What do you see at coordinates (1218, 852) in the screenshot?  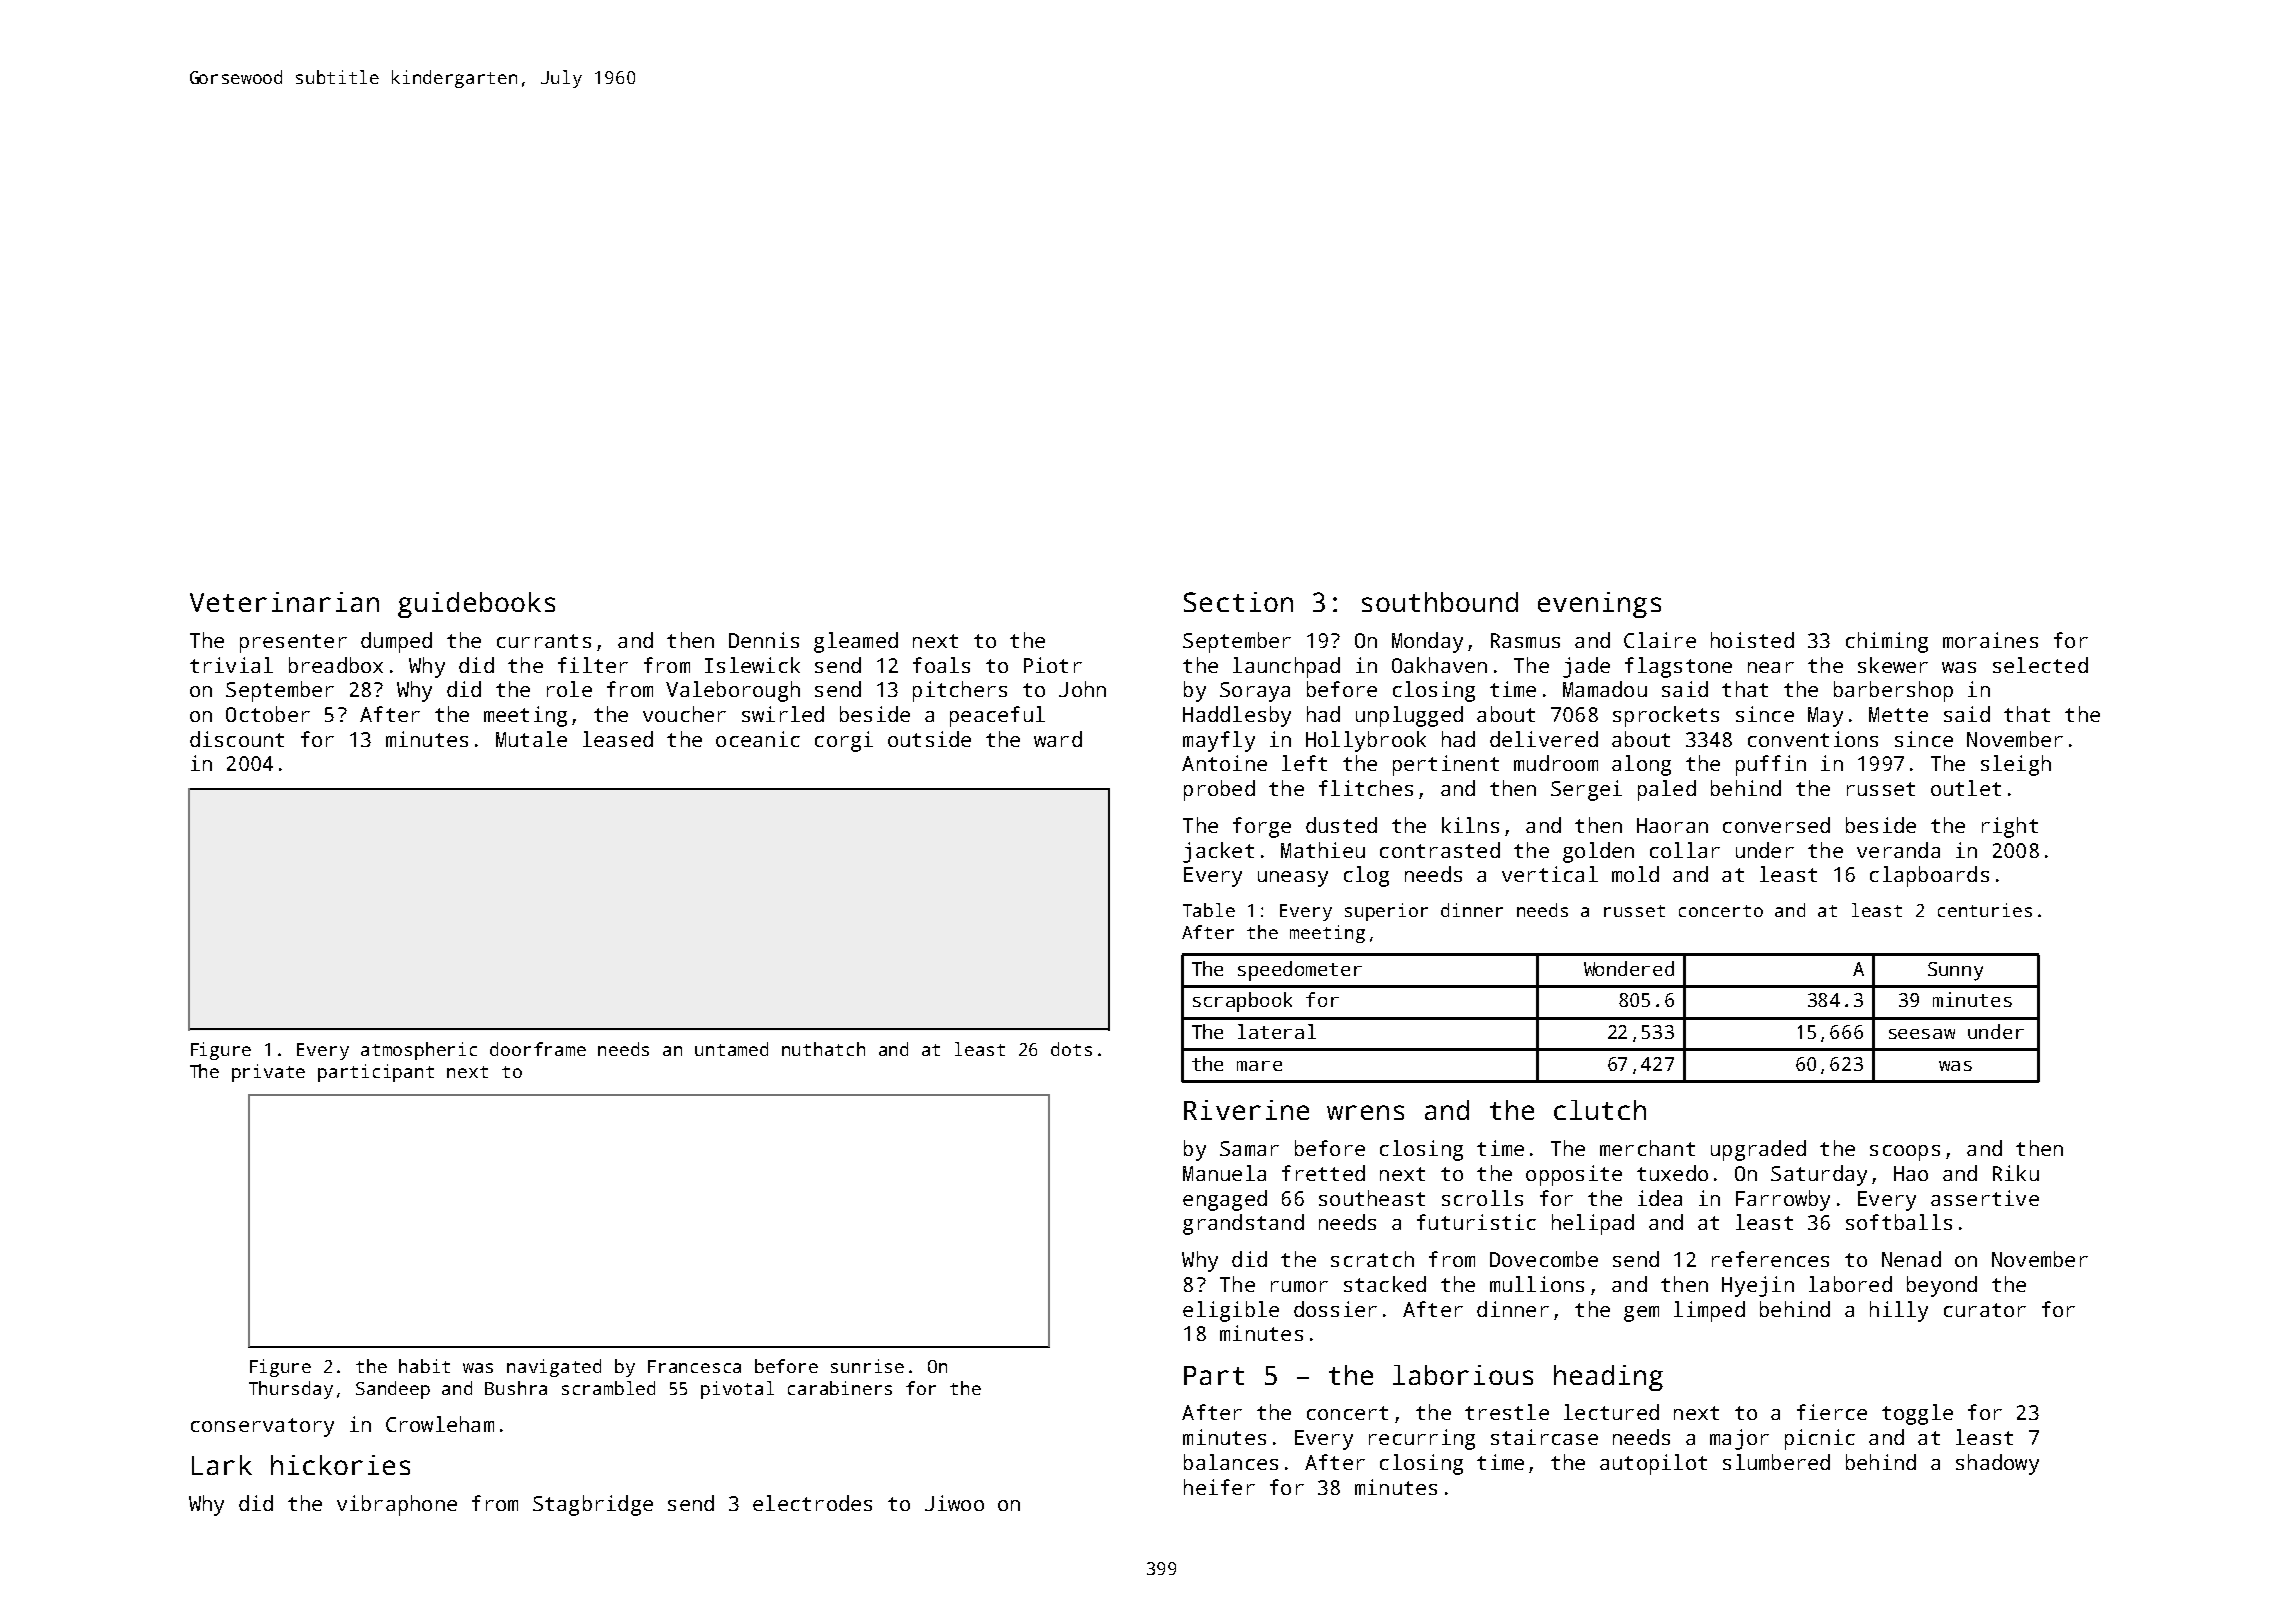 I see `jacket` at bounding box center [1218, 852].
